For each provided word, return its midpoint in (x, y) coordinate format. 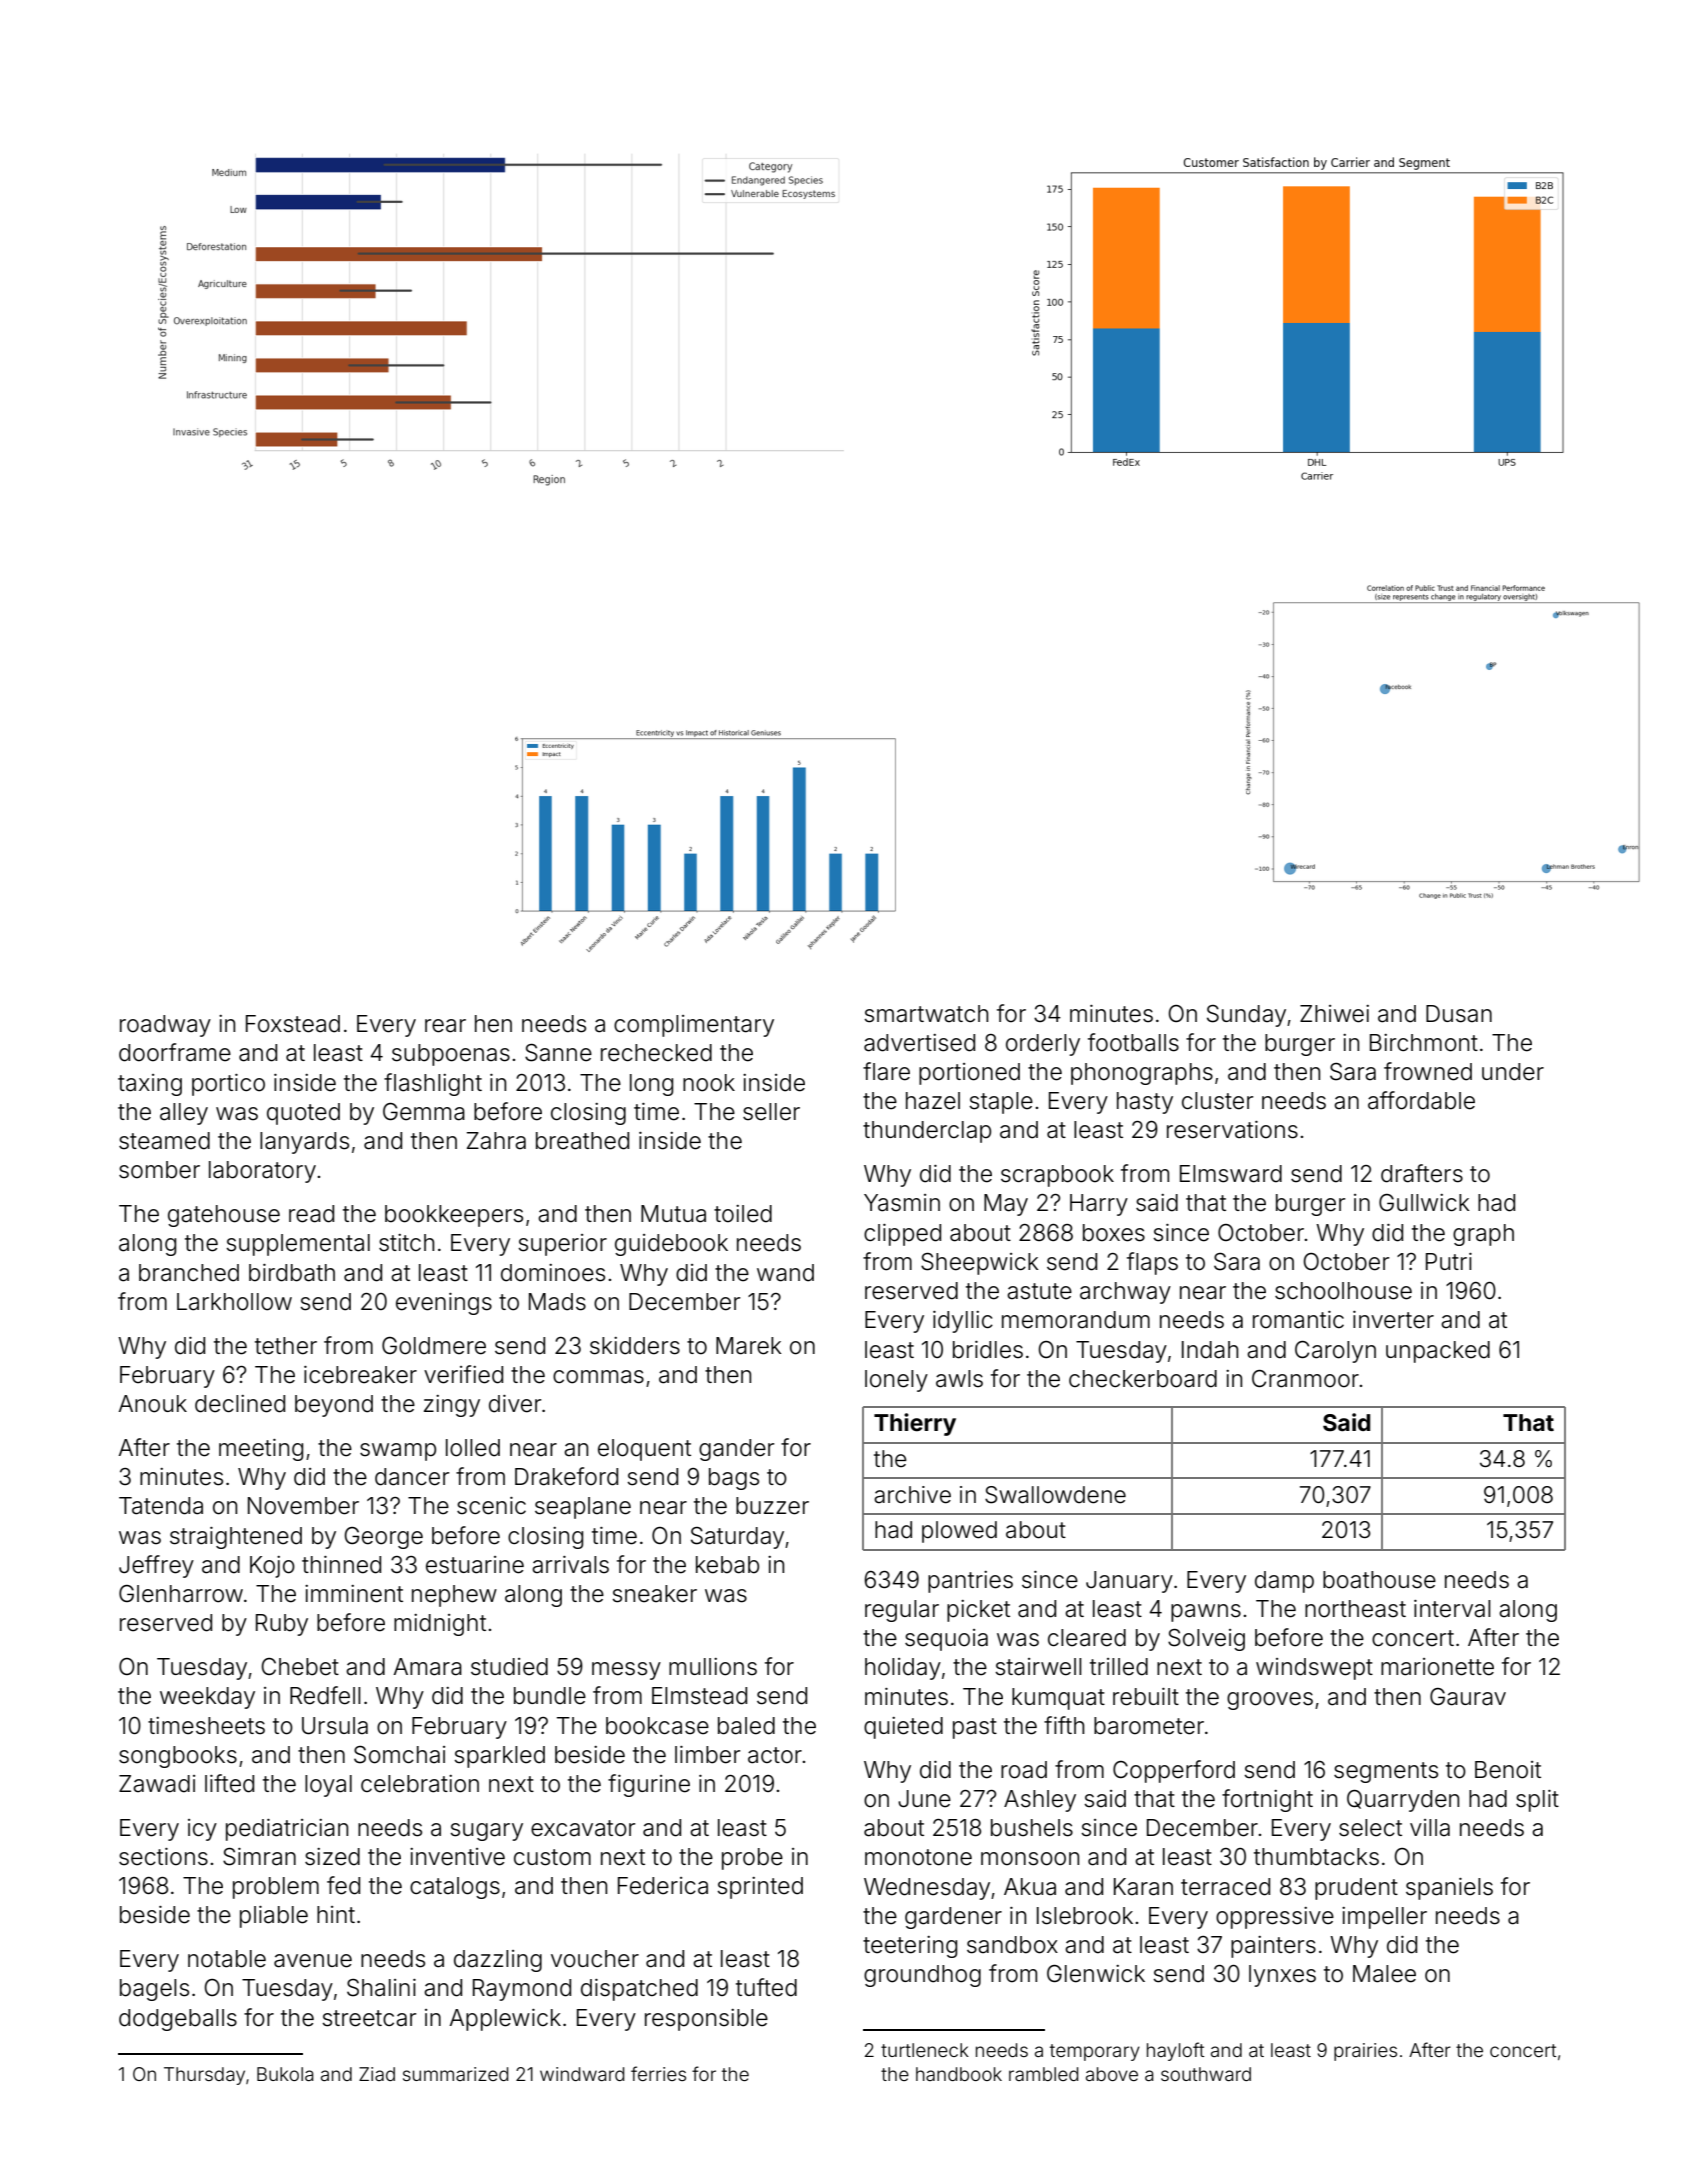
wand (785, 1273)
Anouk (152, 1404)
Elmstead (699, 1696)
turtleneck (925, 2050)
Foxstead (293, 1024)
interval (1452, 1609)
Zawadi (157, 1784)
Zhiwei (1334, 1014)
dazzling (498, 1961)
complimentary (694, 1026)
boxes (1114, 1233)
